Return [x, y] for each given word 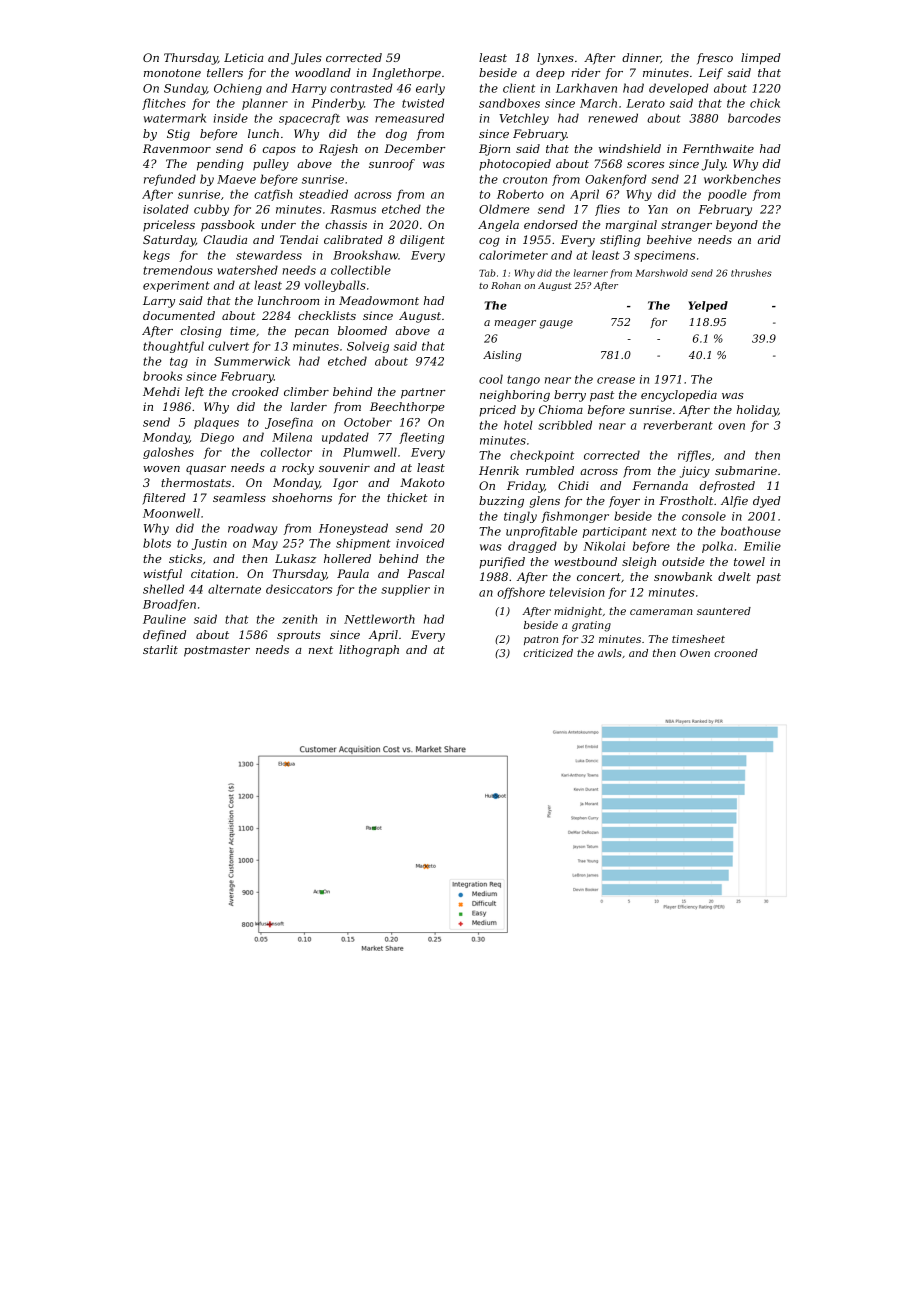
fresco [715, 58]
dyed [767, 502]
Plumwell [370, 452]
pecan [312, 333]
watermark [175, 118]
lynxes [555, 59]
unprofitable [541, 532]
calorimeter [513, 255]
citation [212, 573]
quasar [206, 470]
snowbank [683, 576]
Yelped [708, 306]
